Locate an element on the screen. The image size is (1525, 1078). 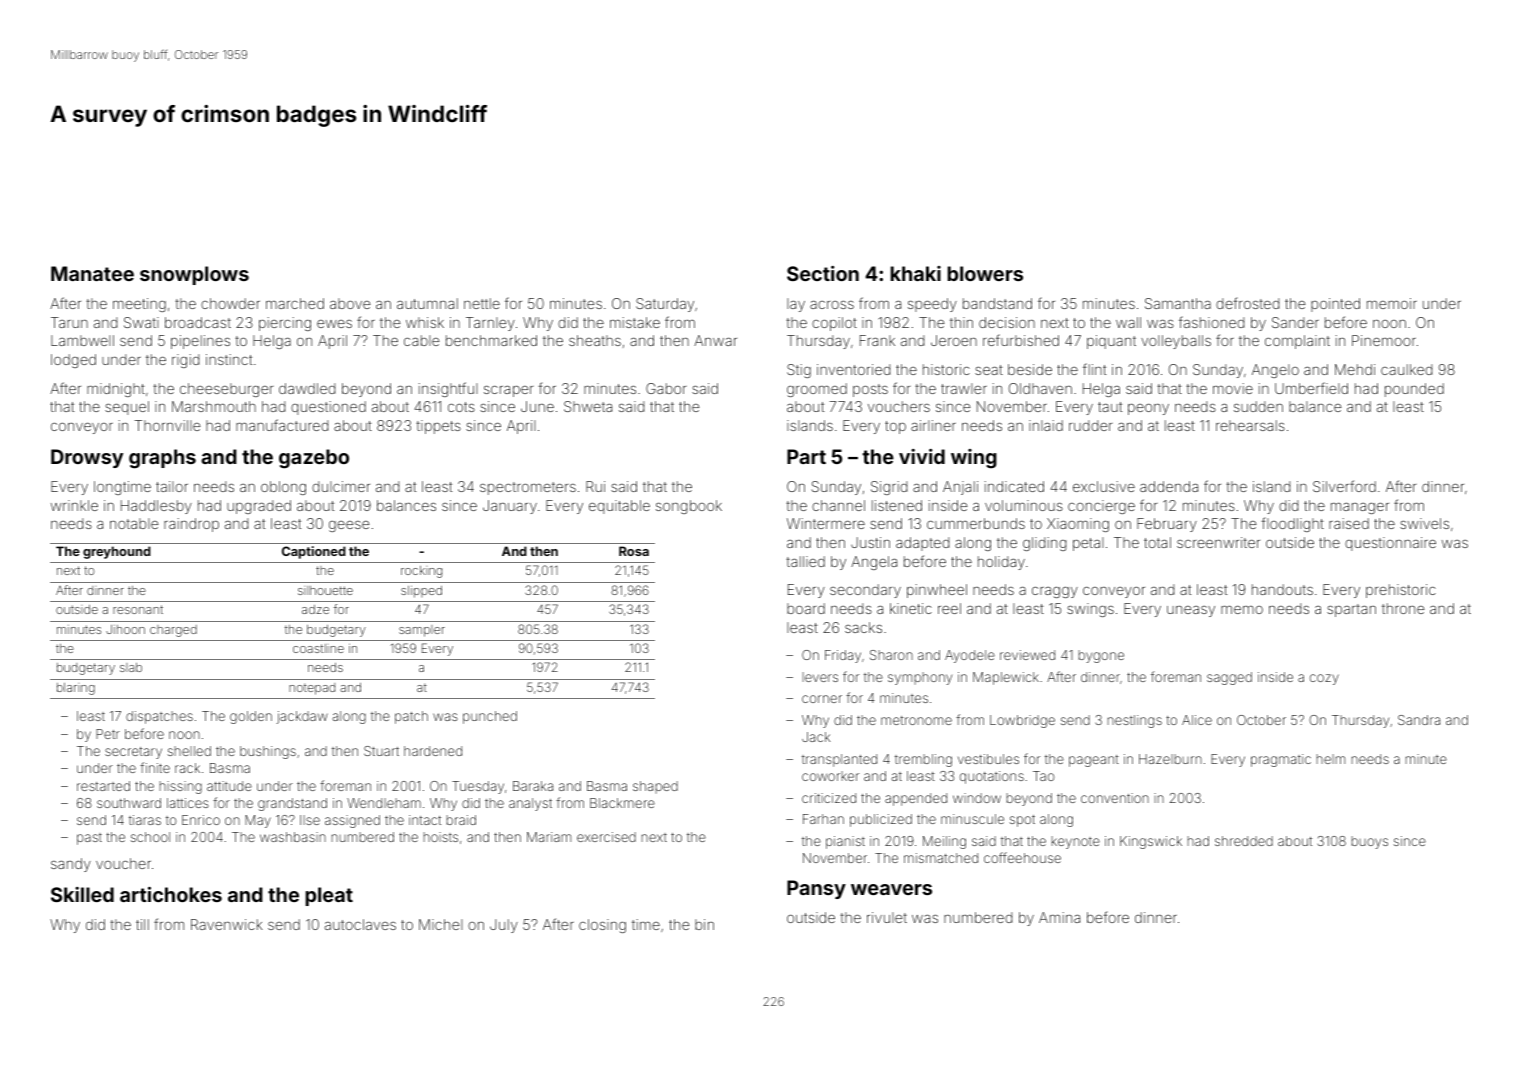
pointed is located at coordinates (1335, 305).
